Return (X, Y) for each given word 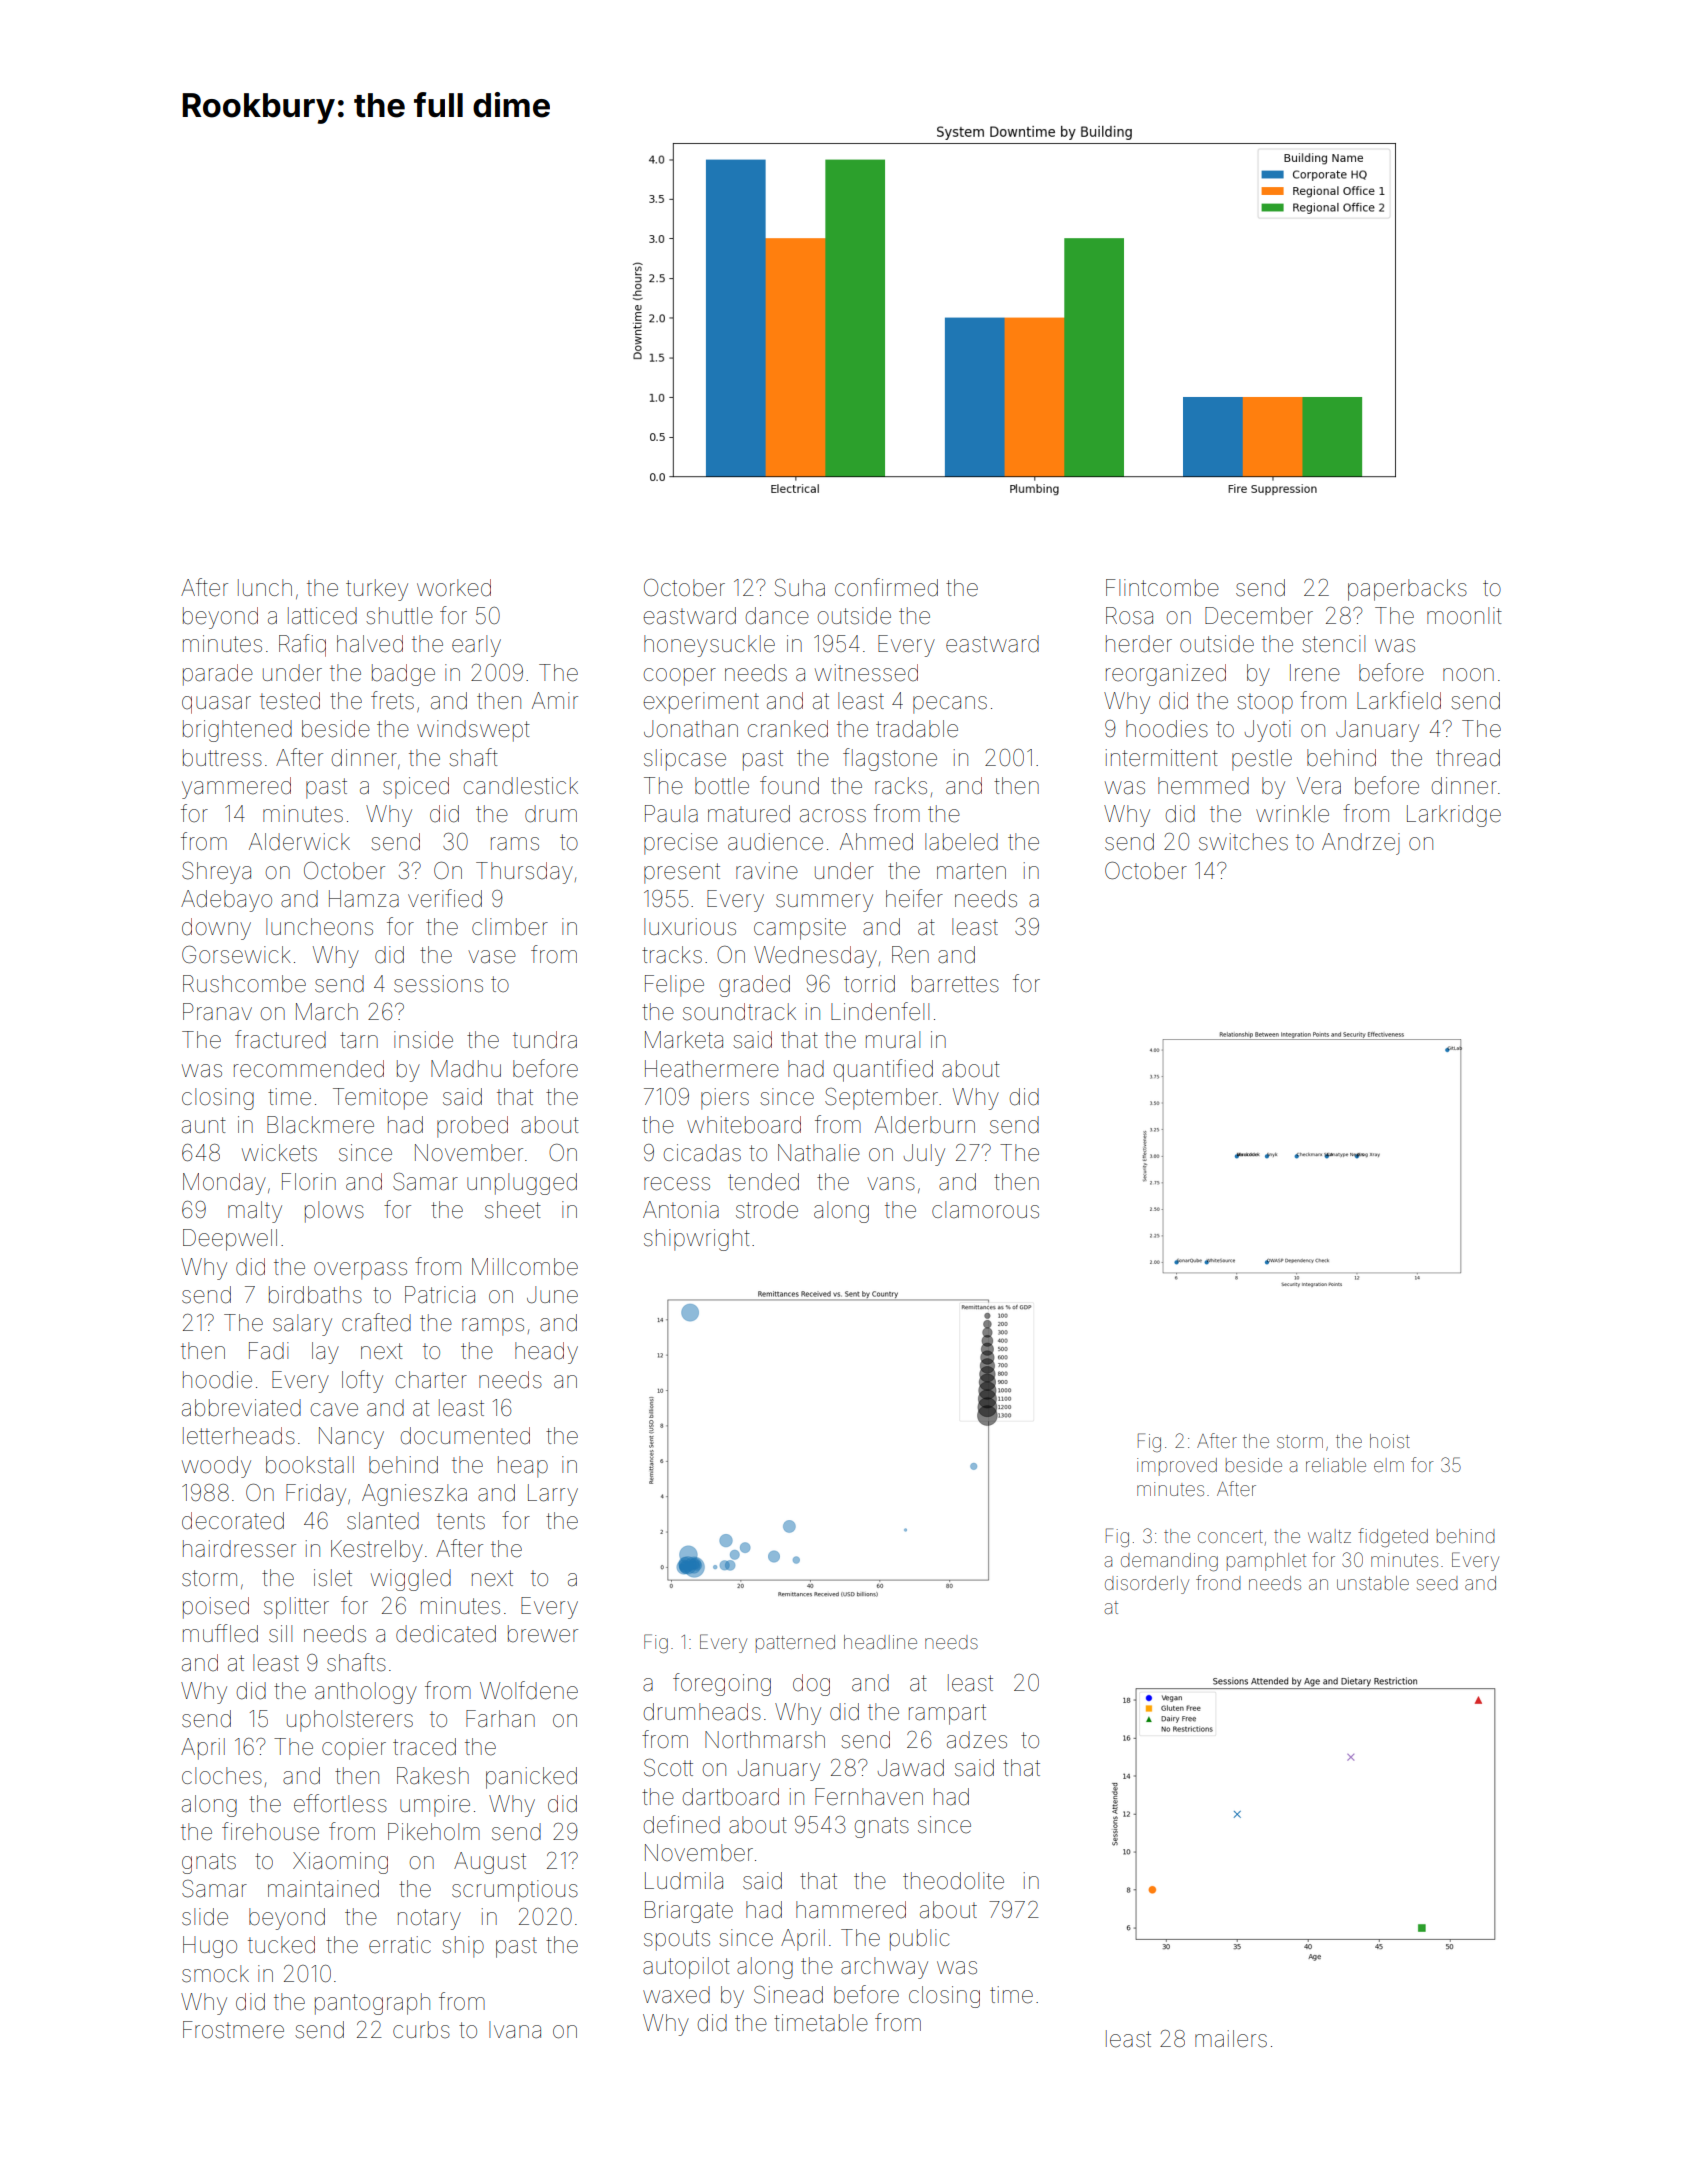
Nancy (351, 1438)
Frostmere (233, 2030)
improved (1177, 1467)
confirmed (886, 587)
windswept (473, 731)
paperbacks (1407, 590)
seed (1437, 1583)
